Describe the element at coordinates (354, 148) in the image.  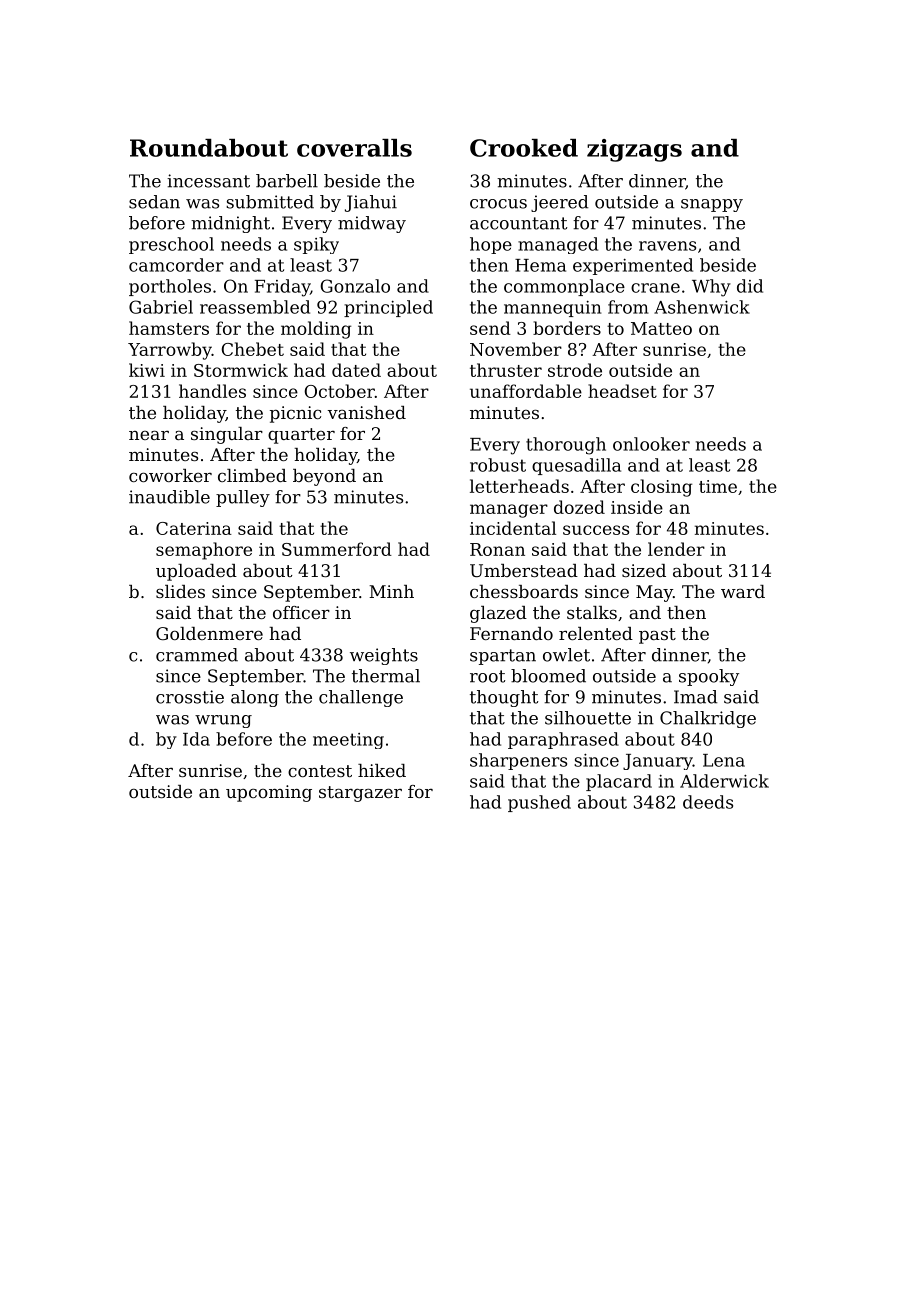
I see `coveralls` at that location.
